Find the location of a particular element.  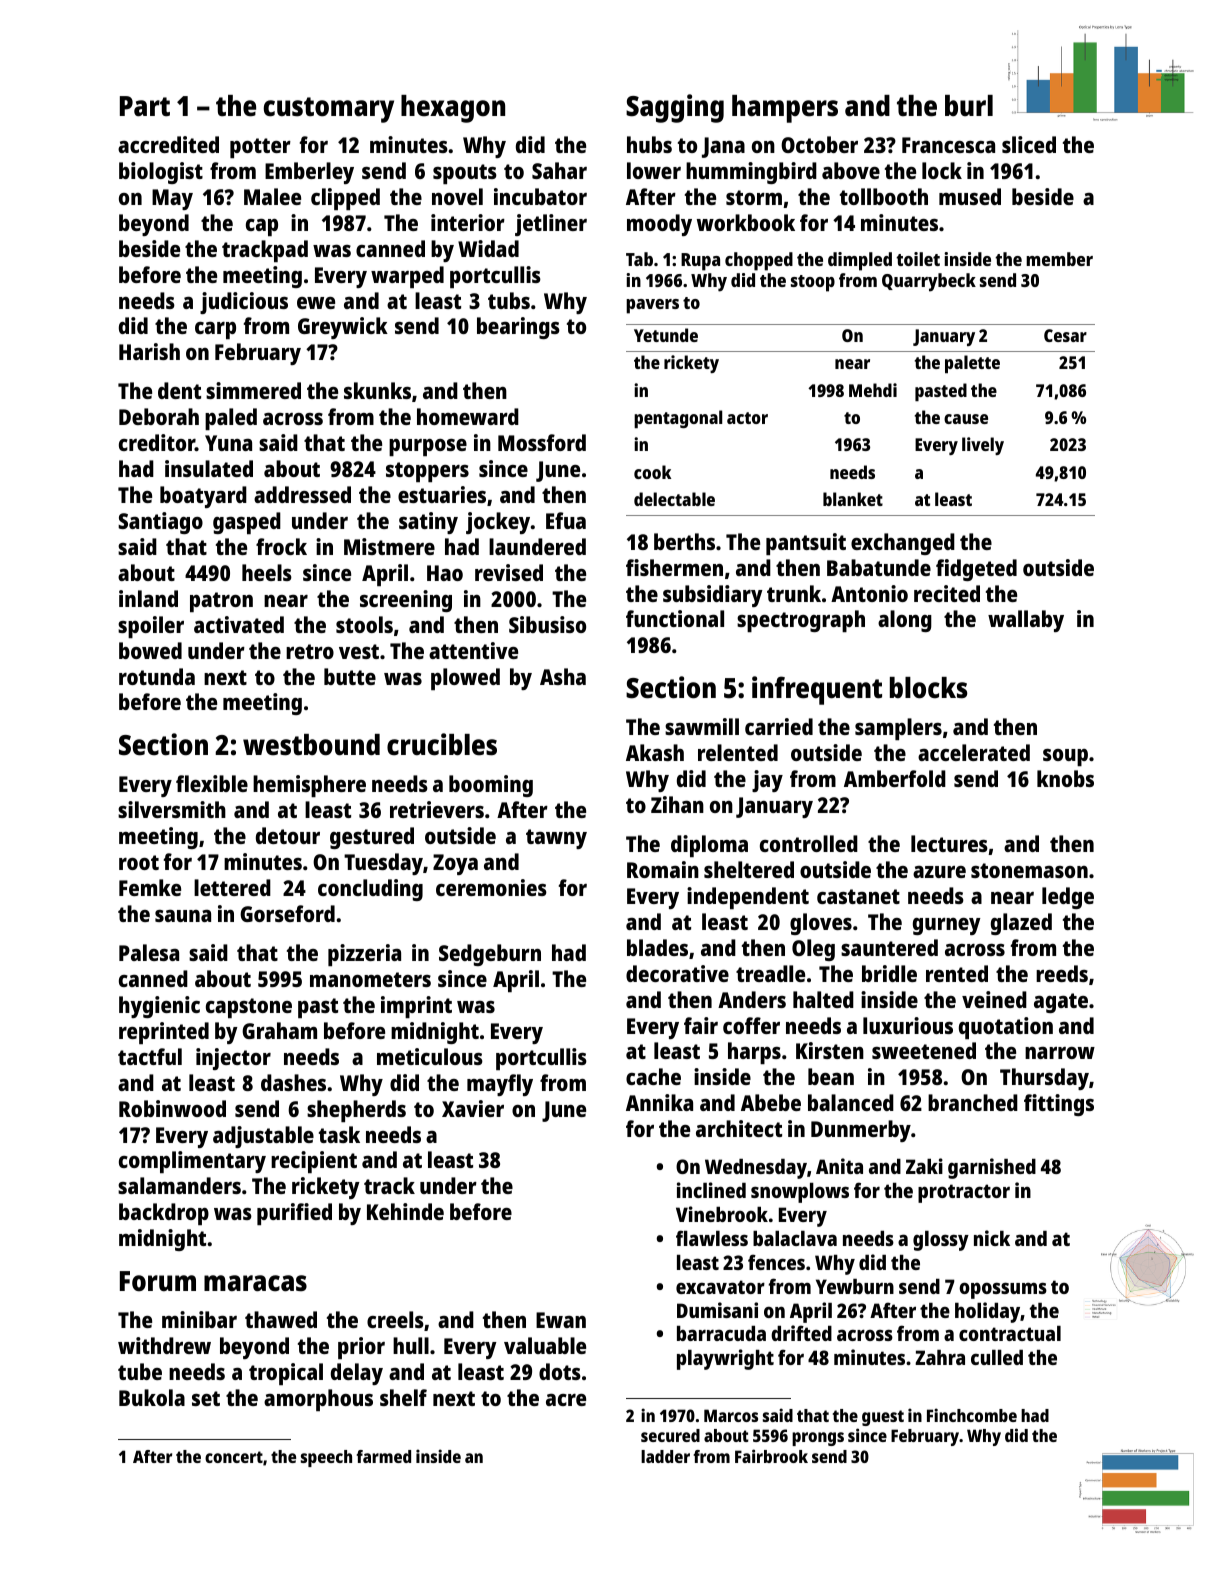

Jana is located at coordinates (723, 147).
